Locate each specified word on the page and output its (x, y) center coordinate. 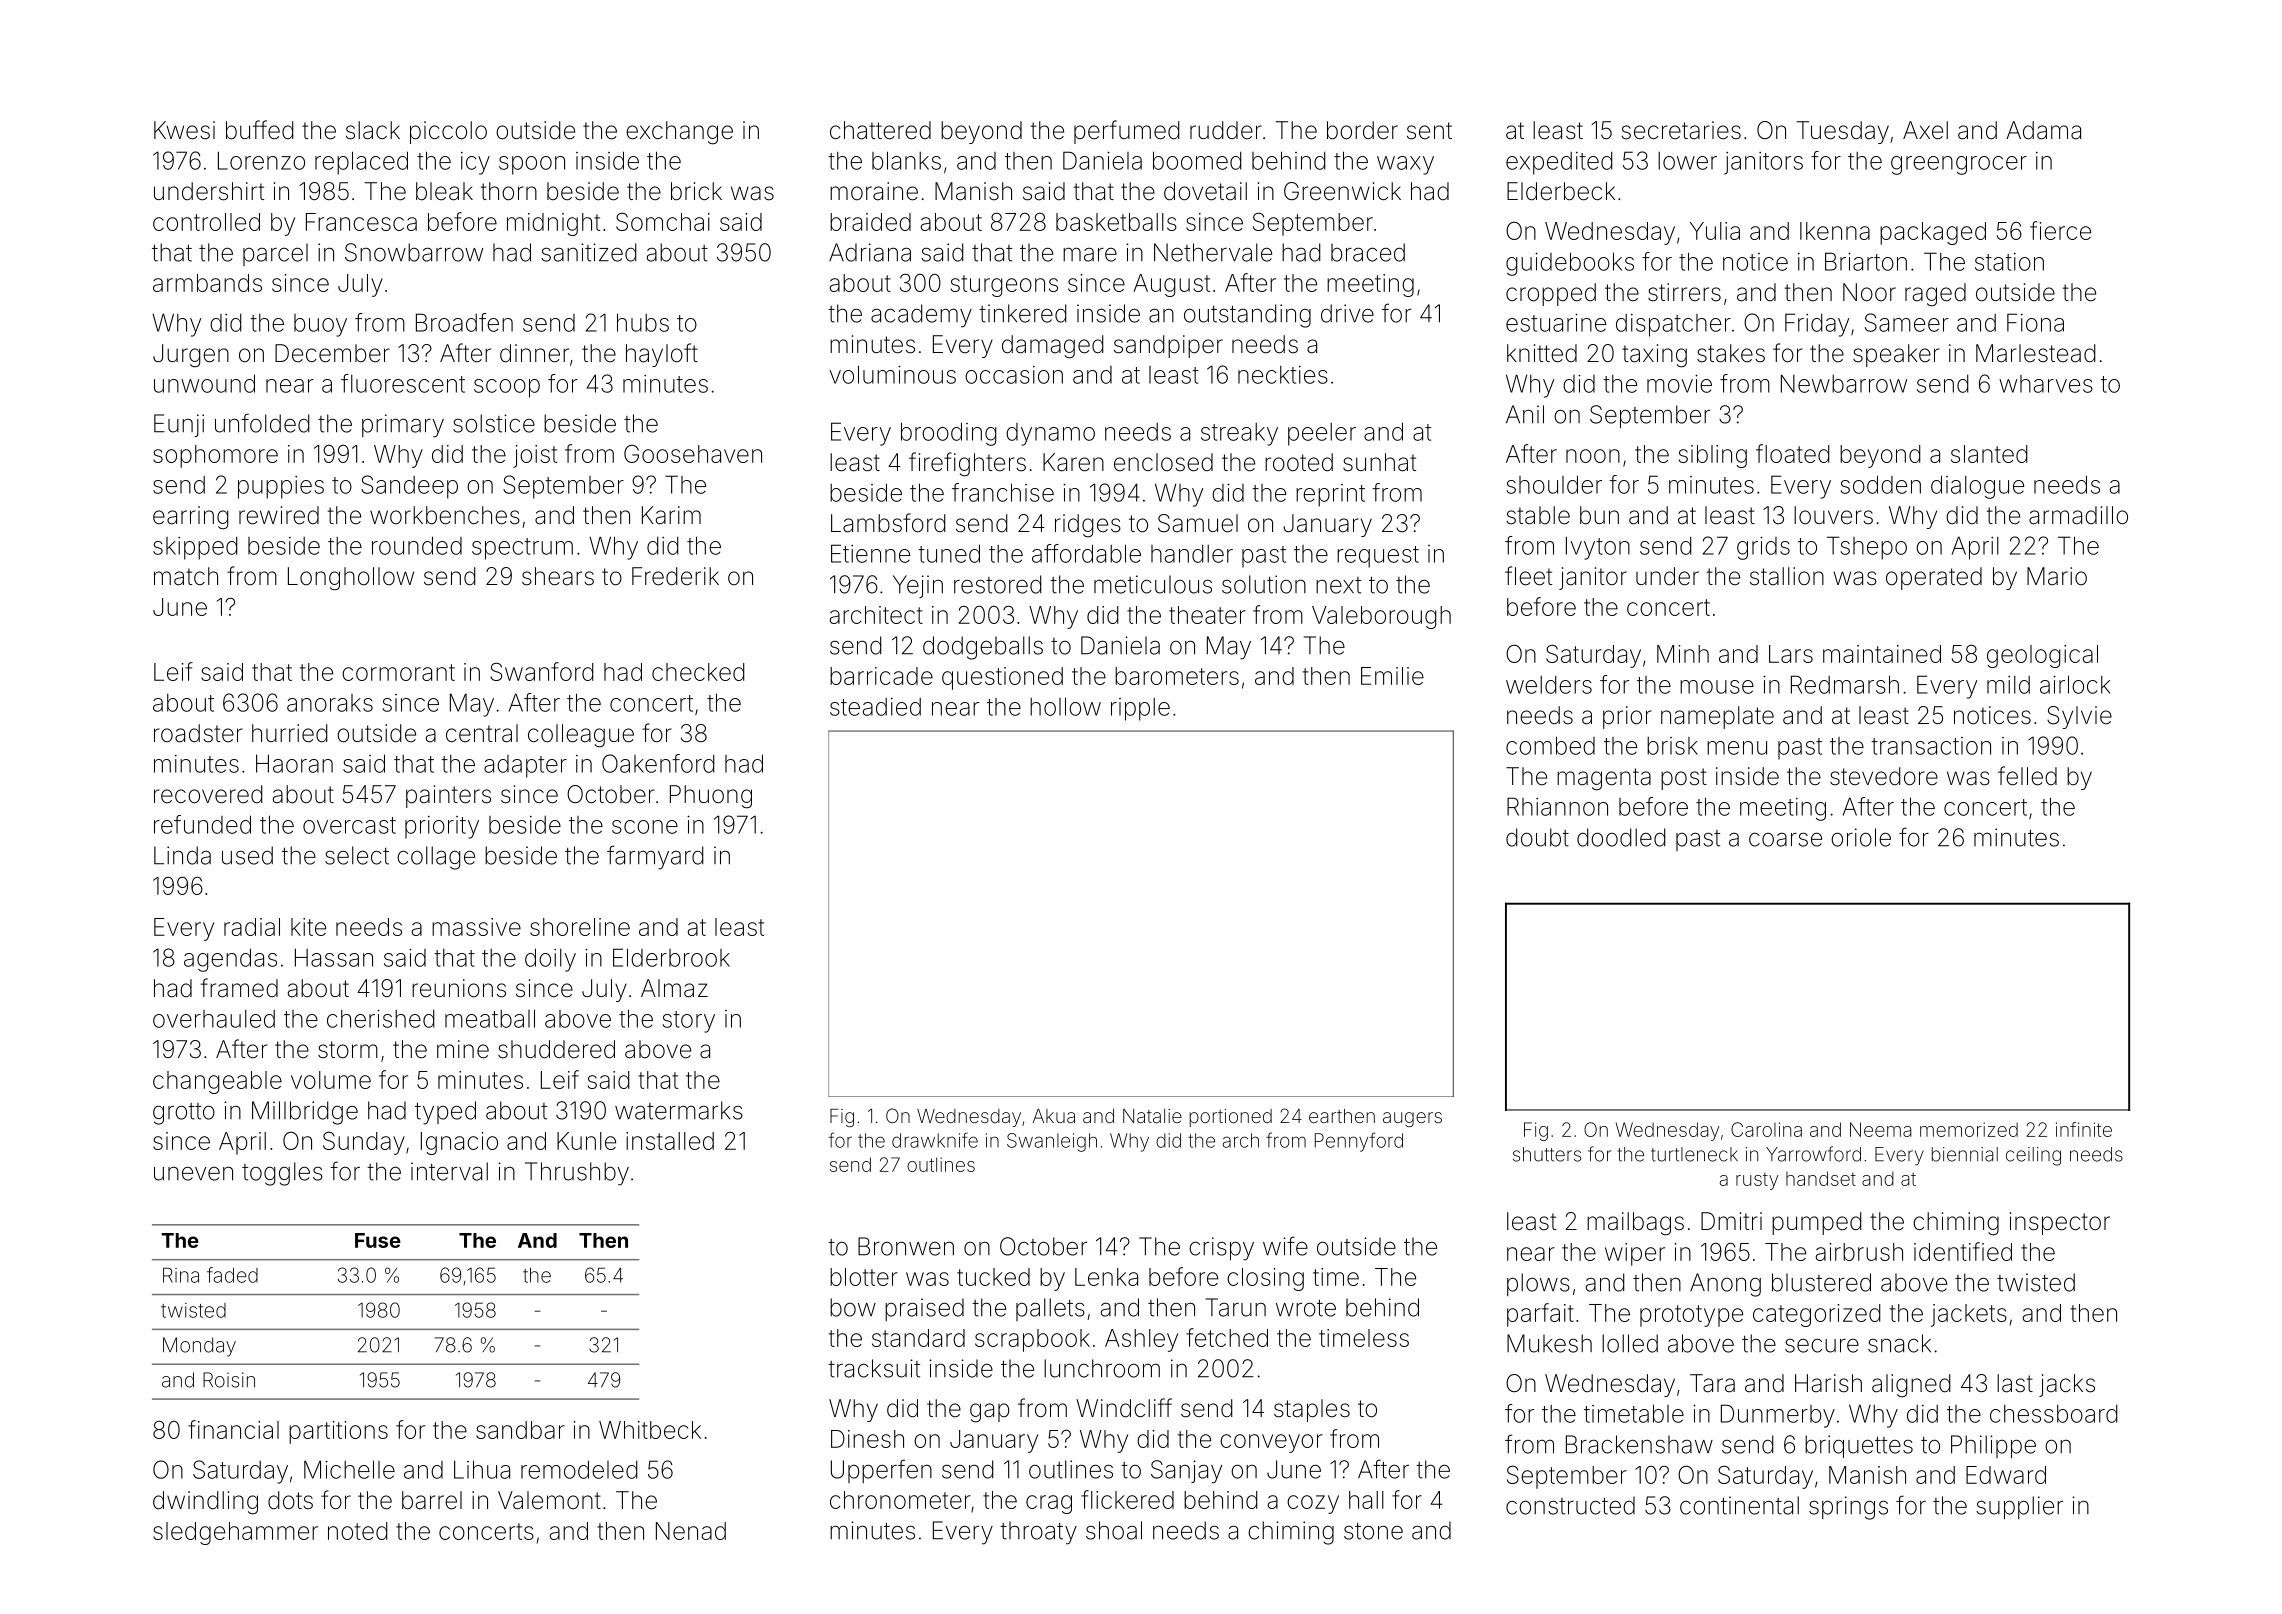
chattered (880, 130)
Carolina (1766, 1129)
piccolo (448, 132)
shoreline (580, 927)
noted (358, 1531)
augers (1412, 1119)
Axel (1925, 130)
